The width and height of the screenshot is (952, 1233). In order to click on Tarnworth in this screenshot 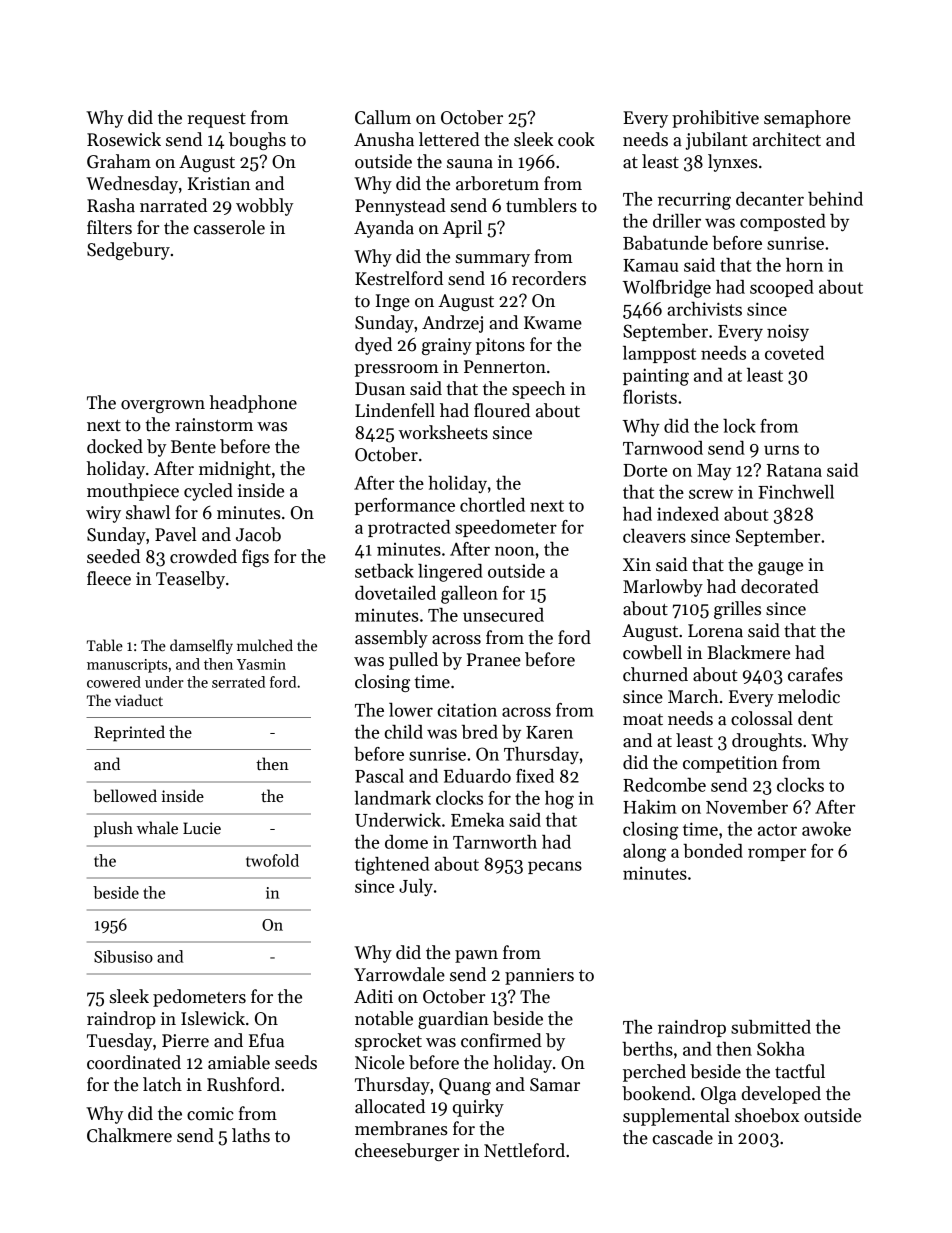, I will do `click(495, 842)`.
